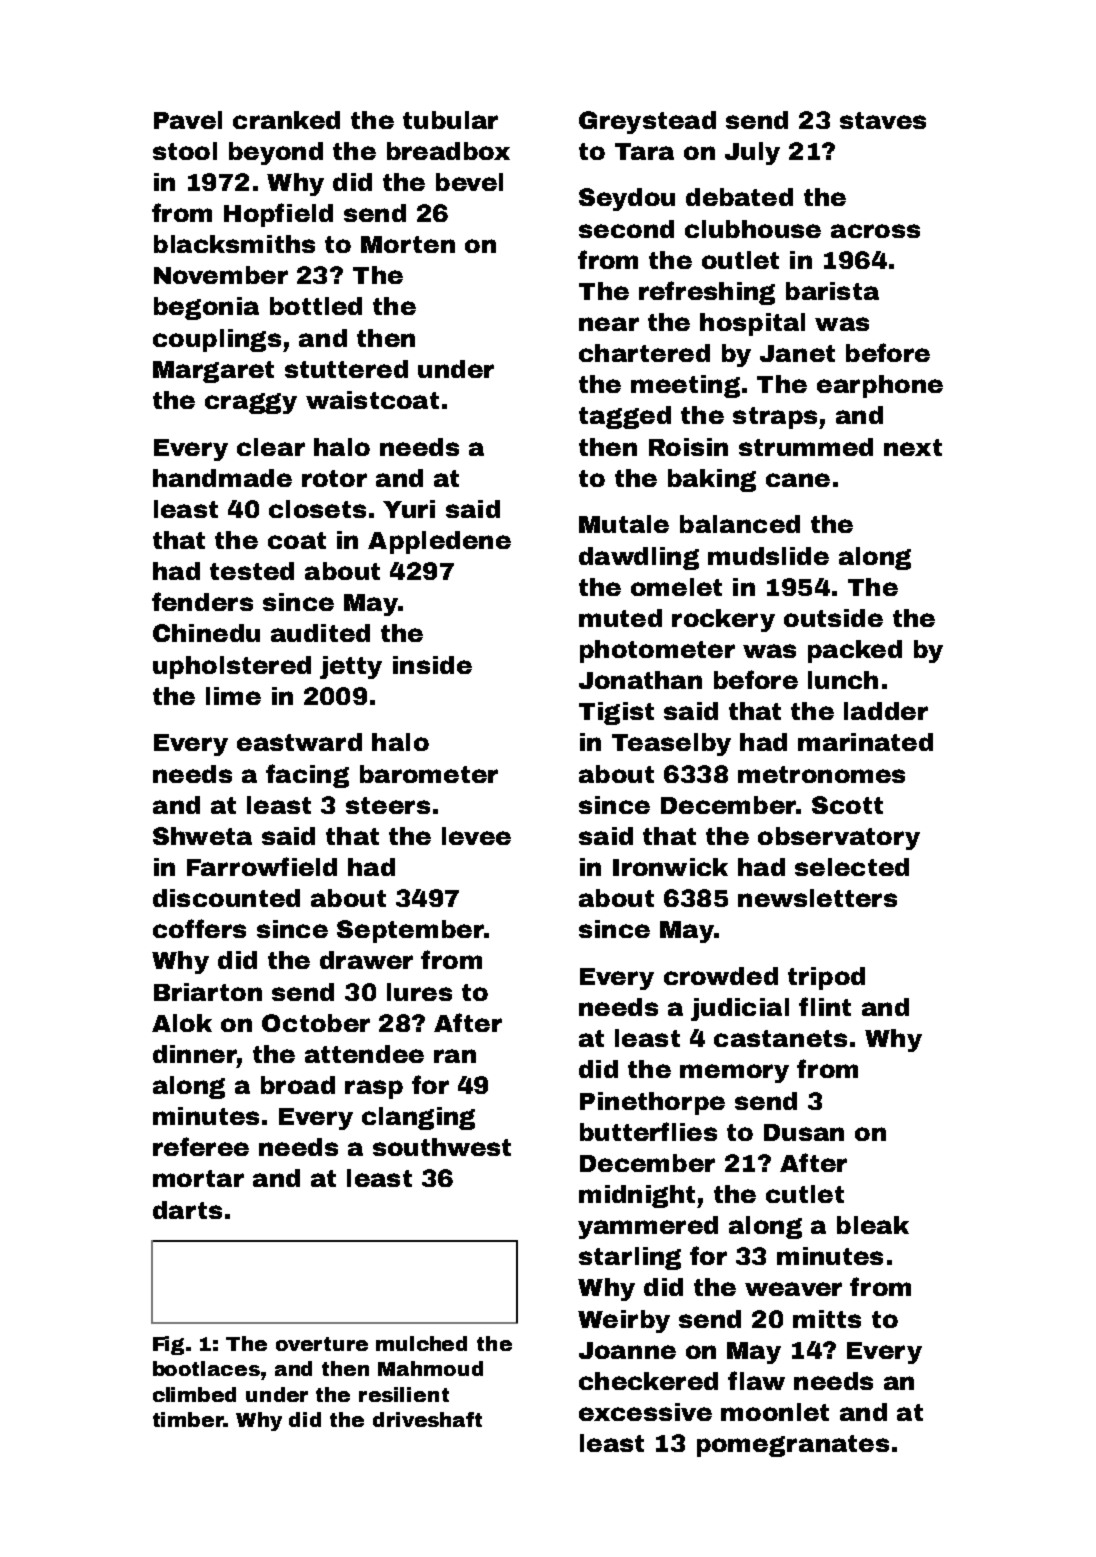 The height and width of the image is (1557, 1096). I want to click on ladder, so click(886, 711).
